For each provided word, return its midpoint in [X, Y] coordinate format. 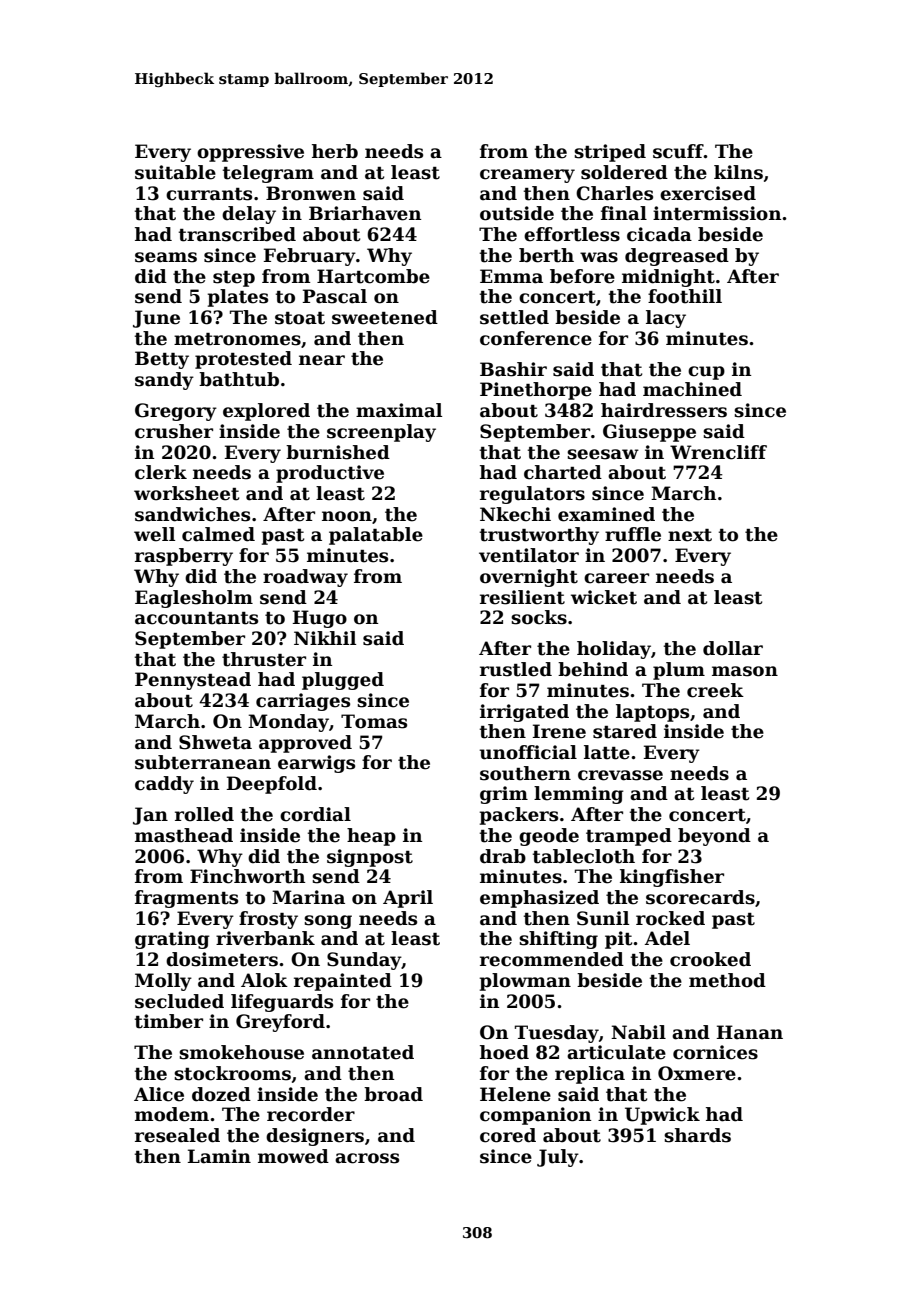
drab [503, 856]
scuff [678, 151]
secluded [179, 1001]
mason [745, 671]
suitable [175, 172]
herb [335, 151]
